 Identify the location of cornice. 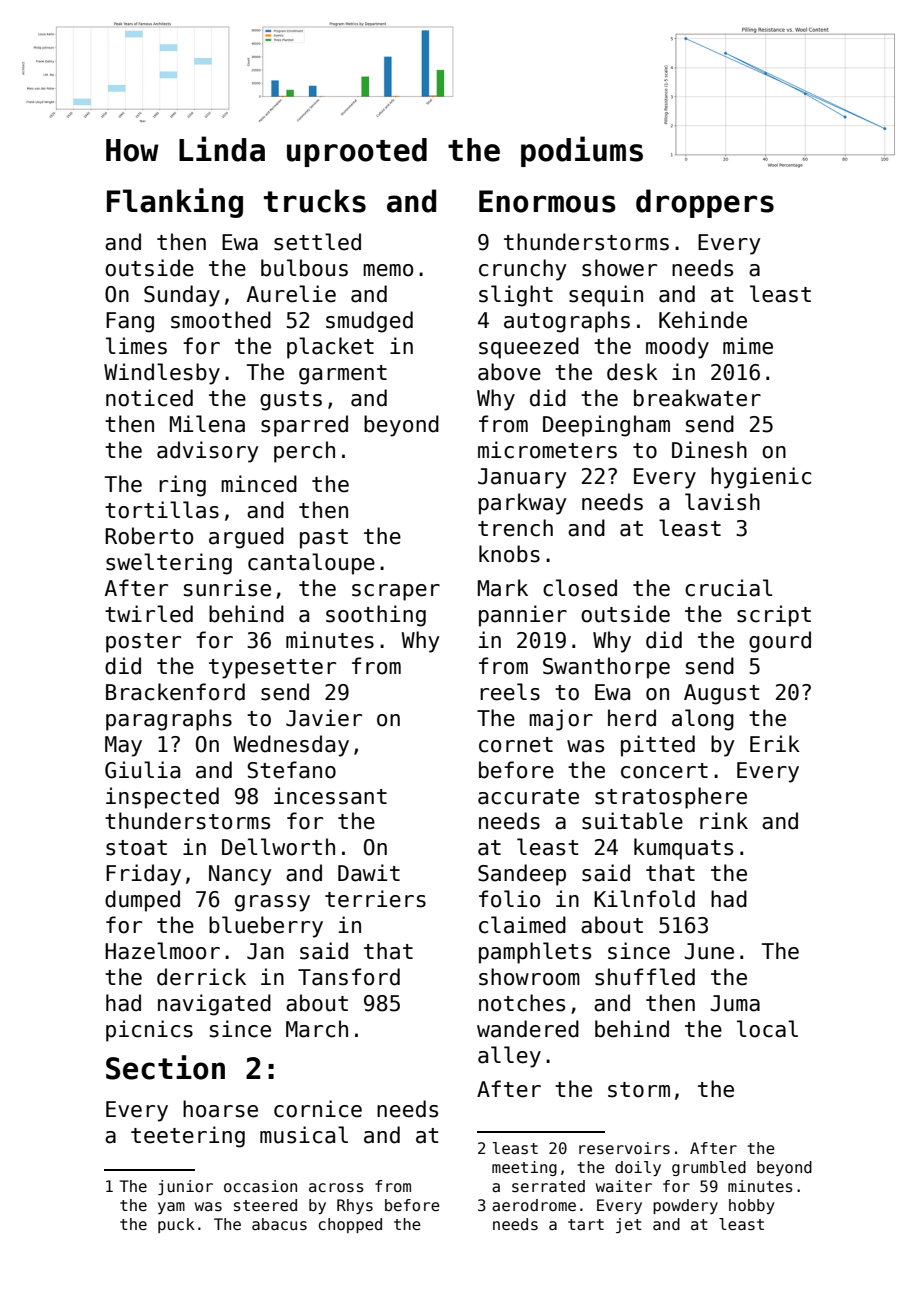
(318, 1109).
